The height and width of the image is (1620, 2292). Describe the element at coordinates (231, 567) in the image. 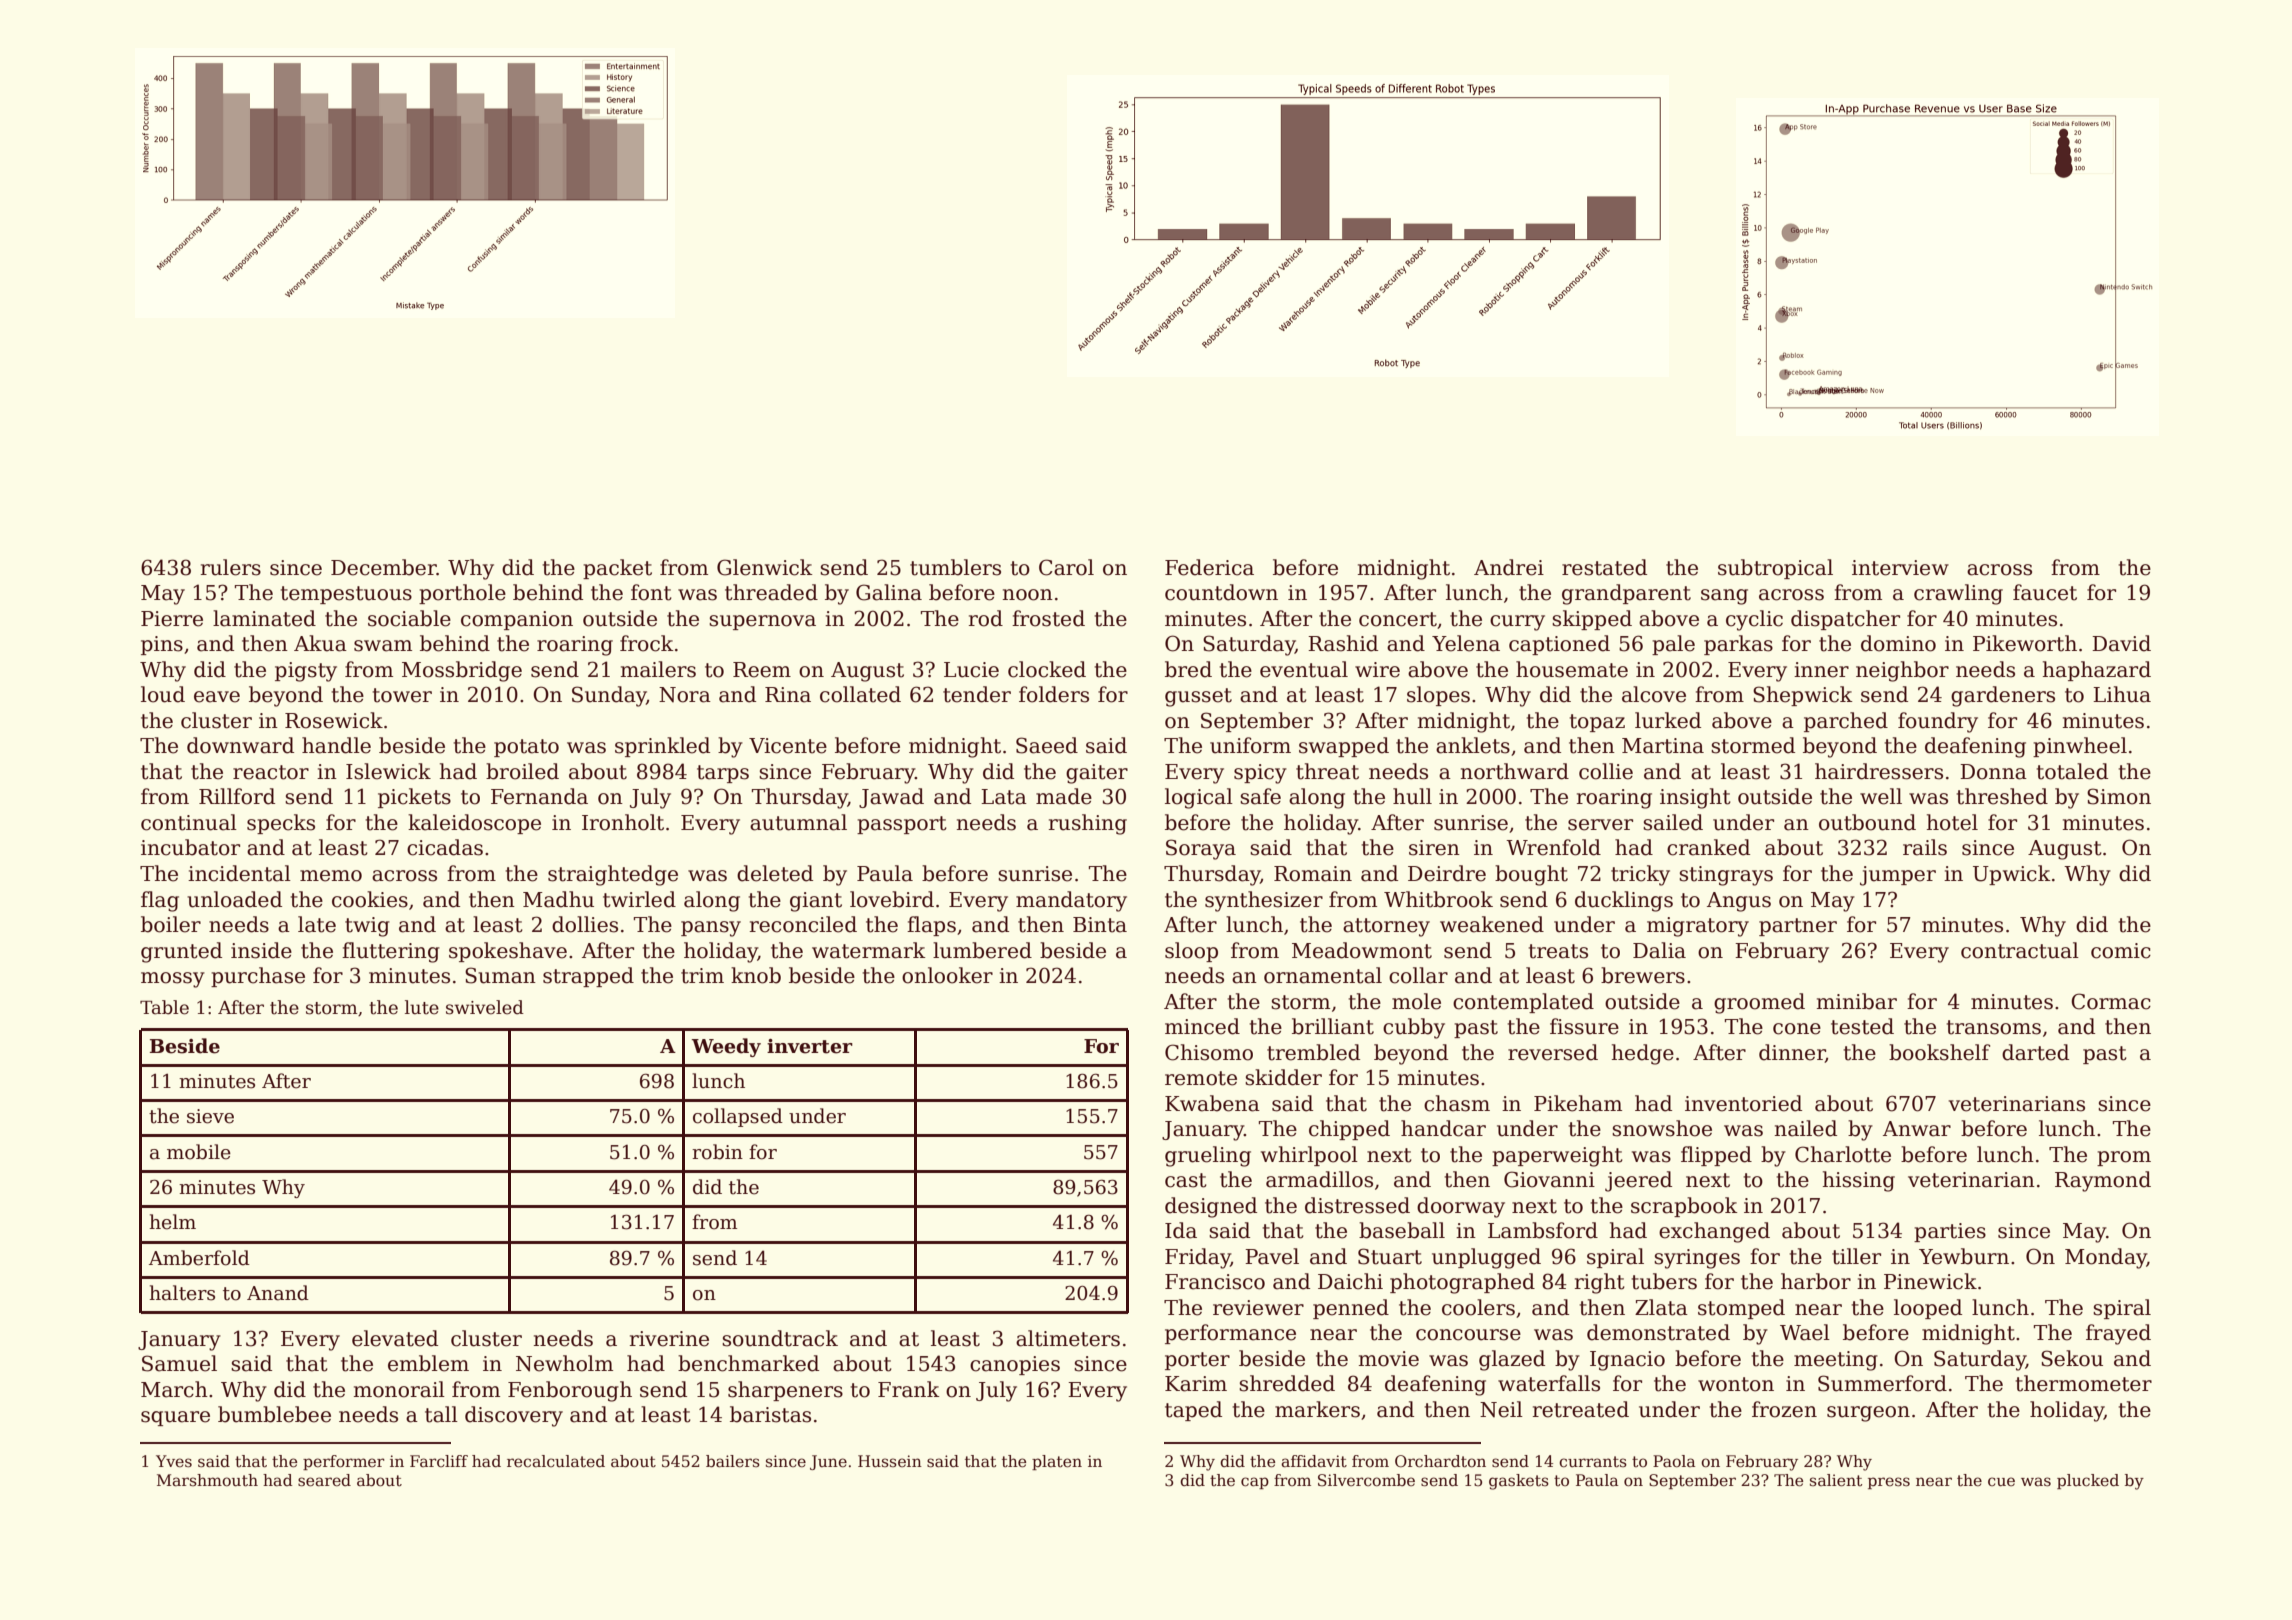

I see `rulers` at that location.
